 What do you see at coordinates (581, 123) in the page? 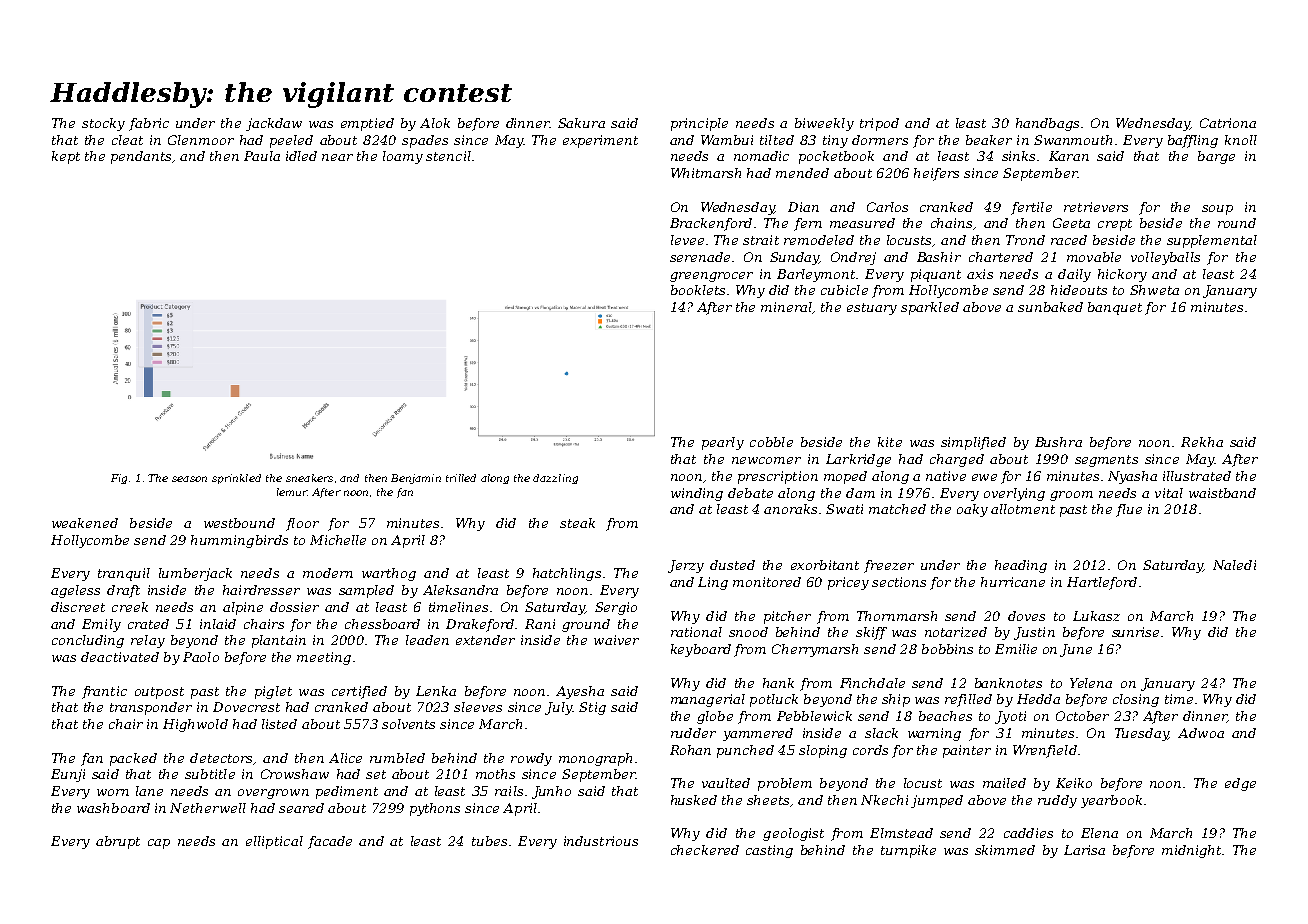
I see `Sakura` at bounding box center [581, 123].
